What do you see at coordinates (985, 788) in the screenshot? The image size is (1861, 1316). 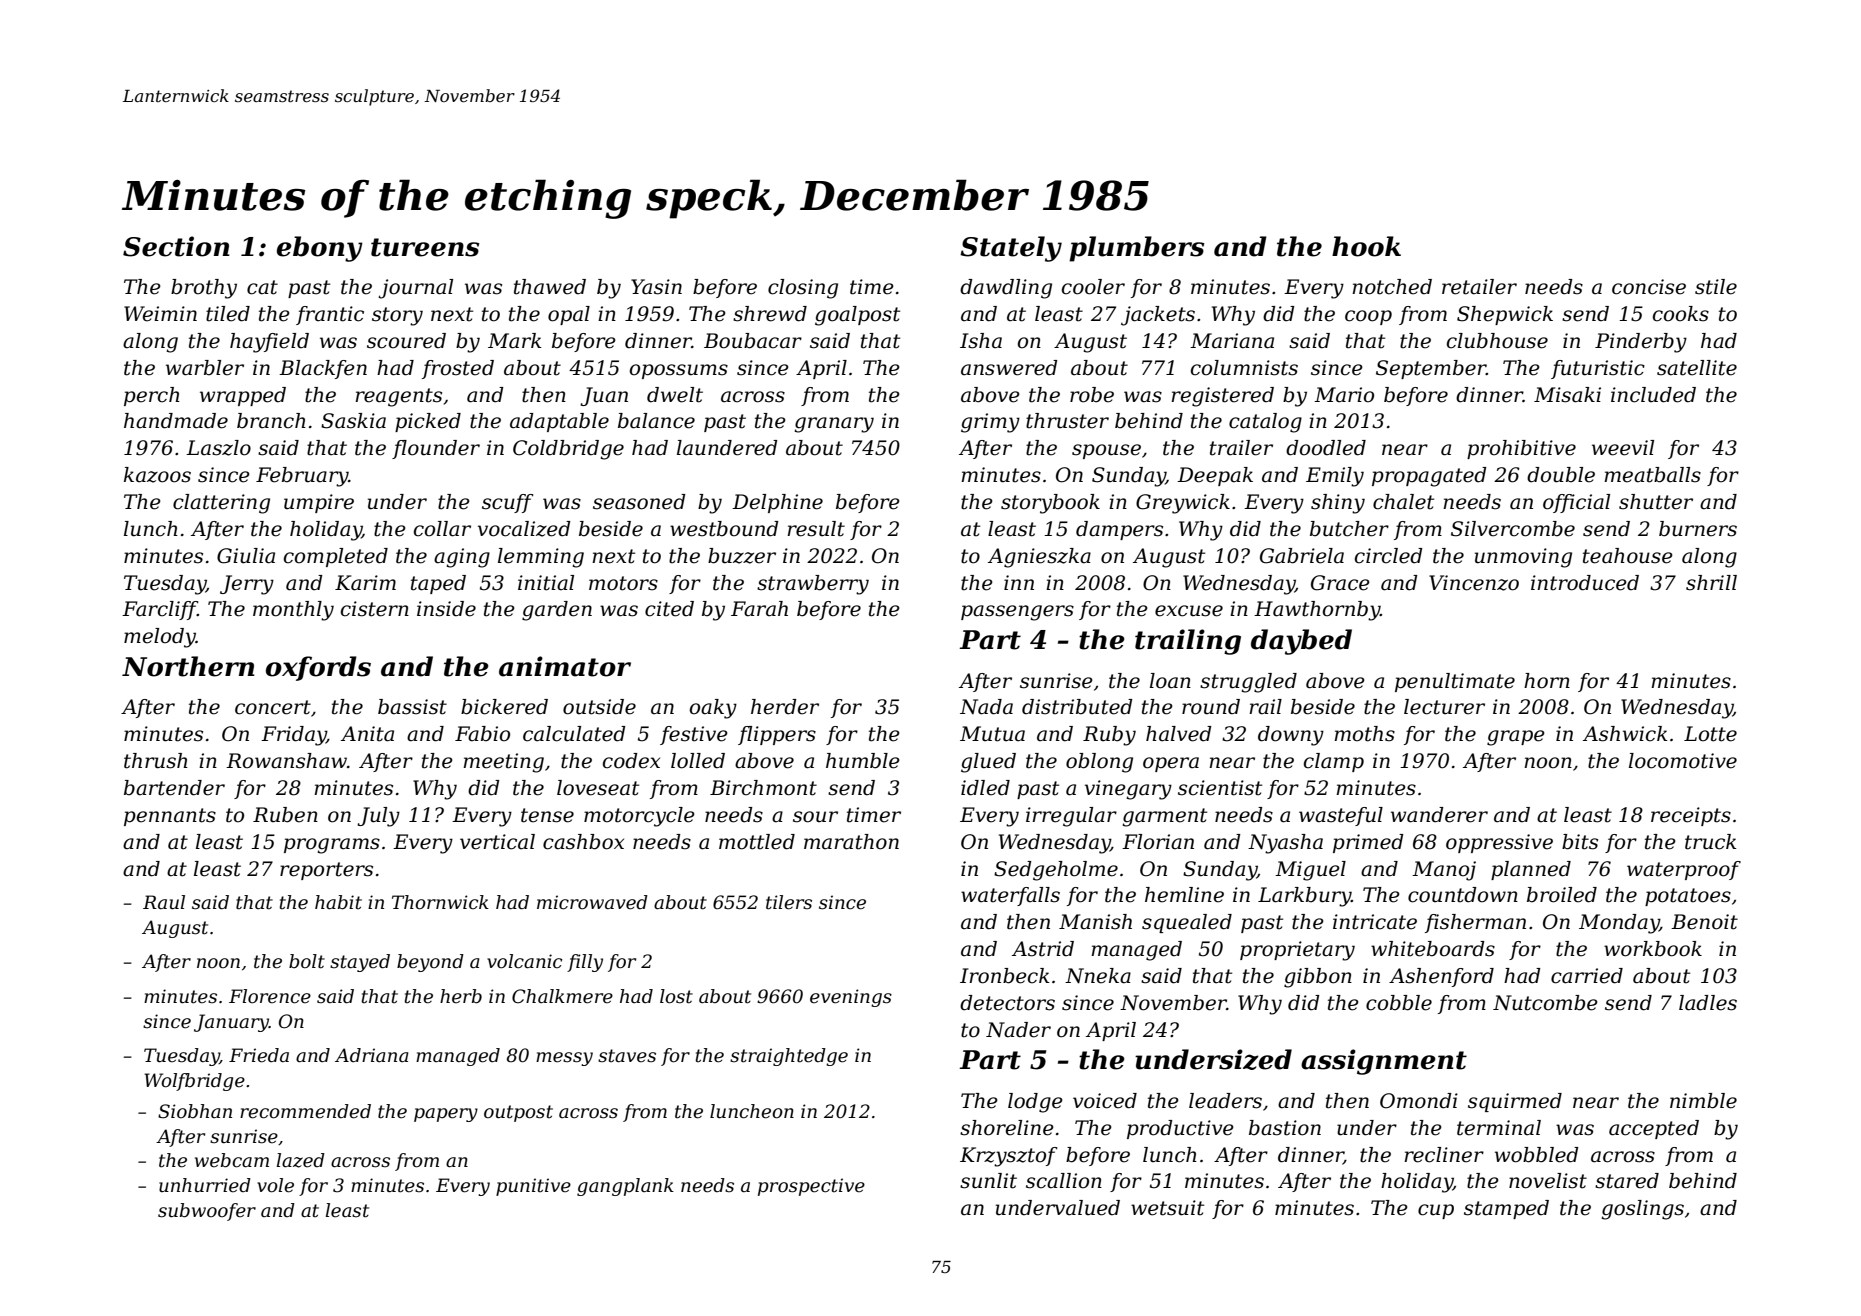 I see `idled` at bounding box center [985, 788].
